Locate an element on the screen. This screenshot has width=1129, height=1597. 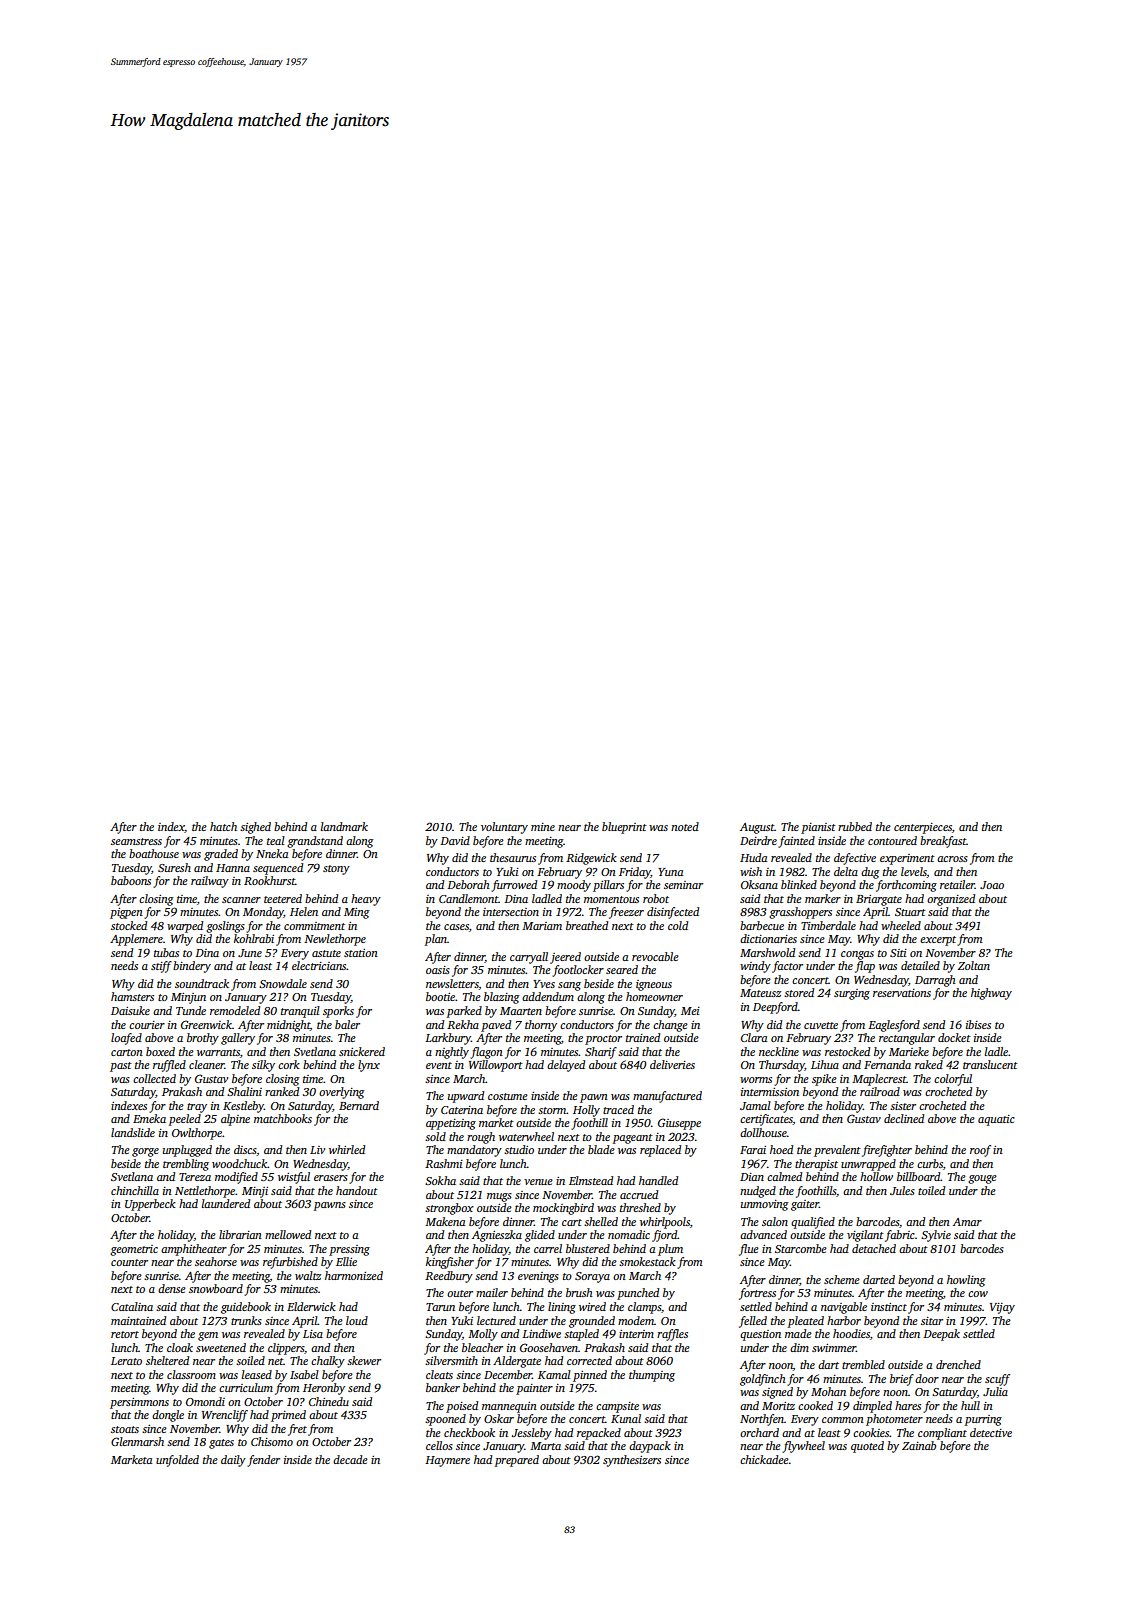
decade is located at coordinates (350, 1459).
